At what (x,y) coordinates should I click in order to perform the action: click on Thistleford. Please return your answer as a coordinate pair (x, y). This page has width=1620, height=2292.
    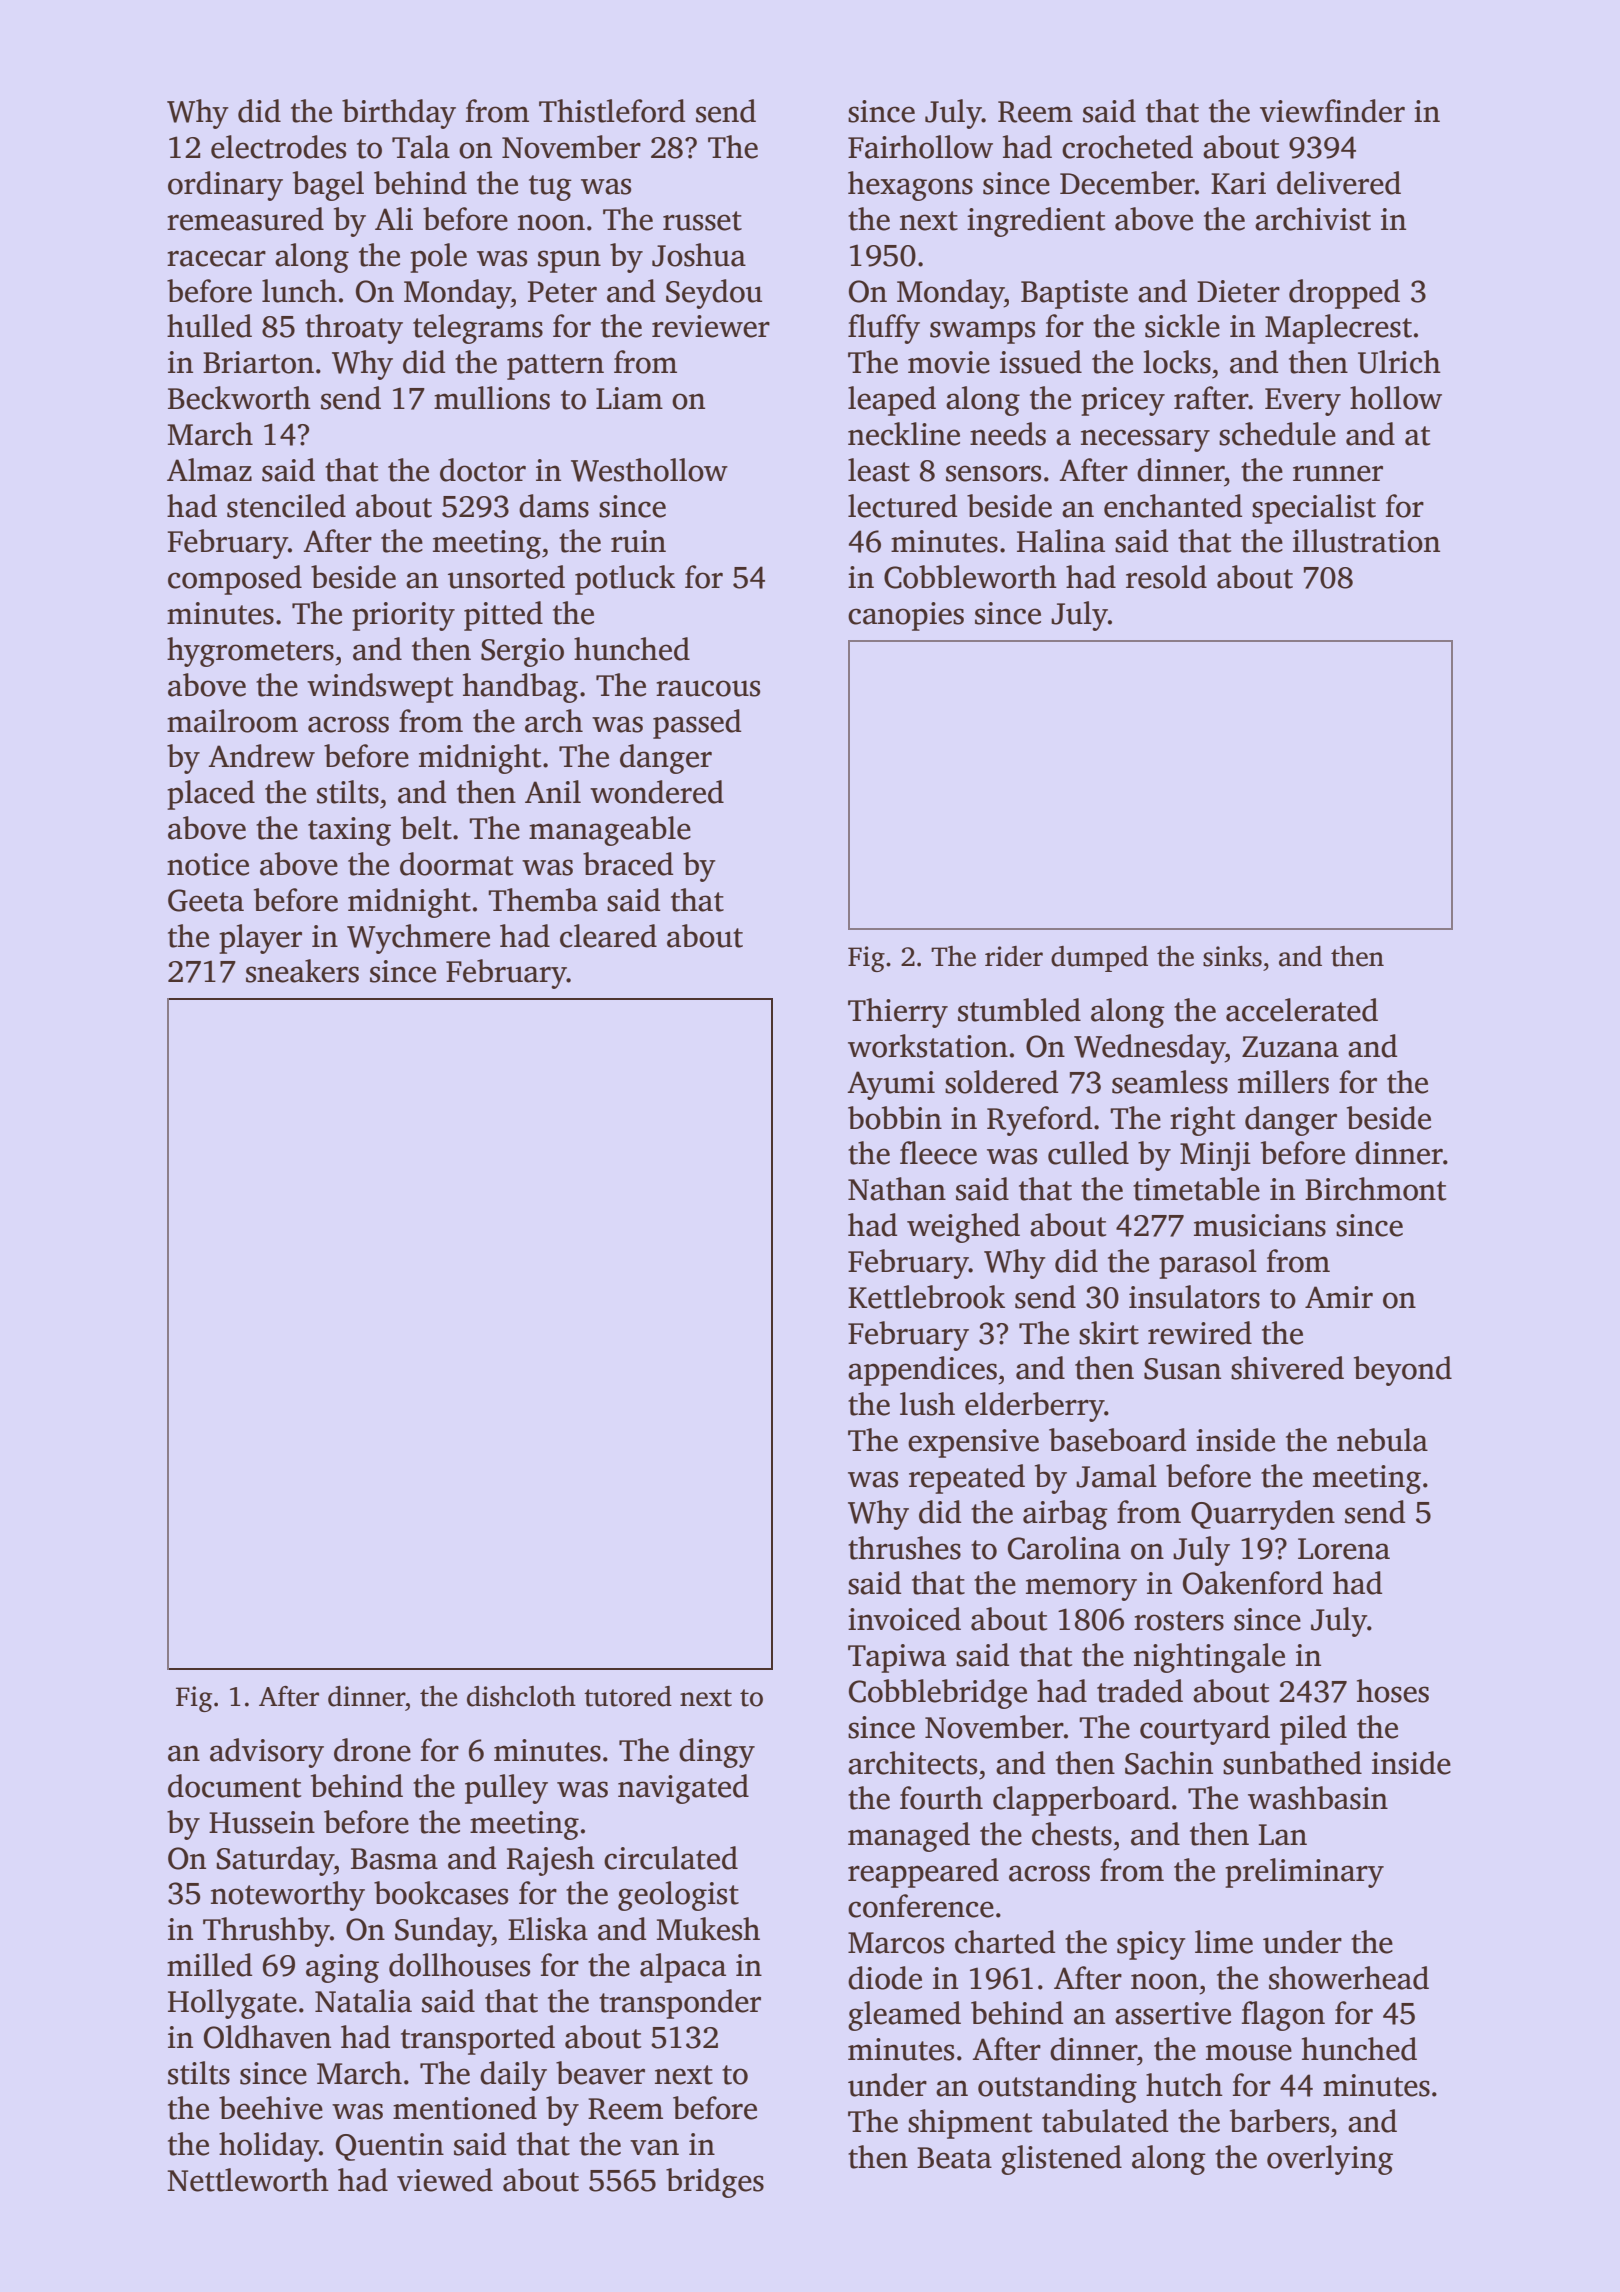
    Looking at the image, I should click on (612, 111).
